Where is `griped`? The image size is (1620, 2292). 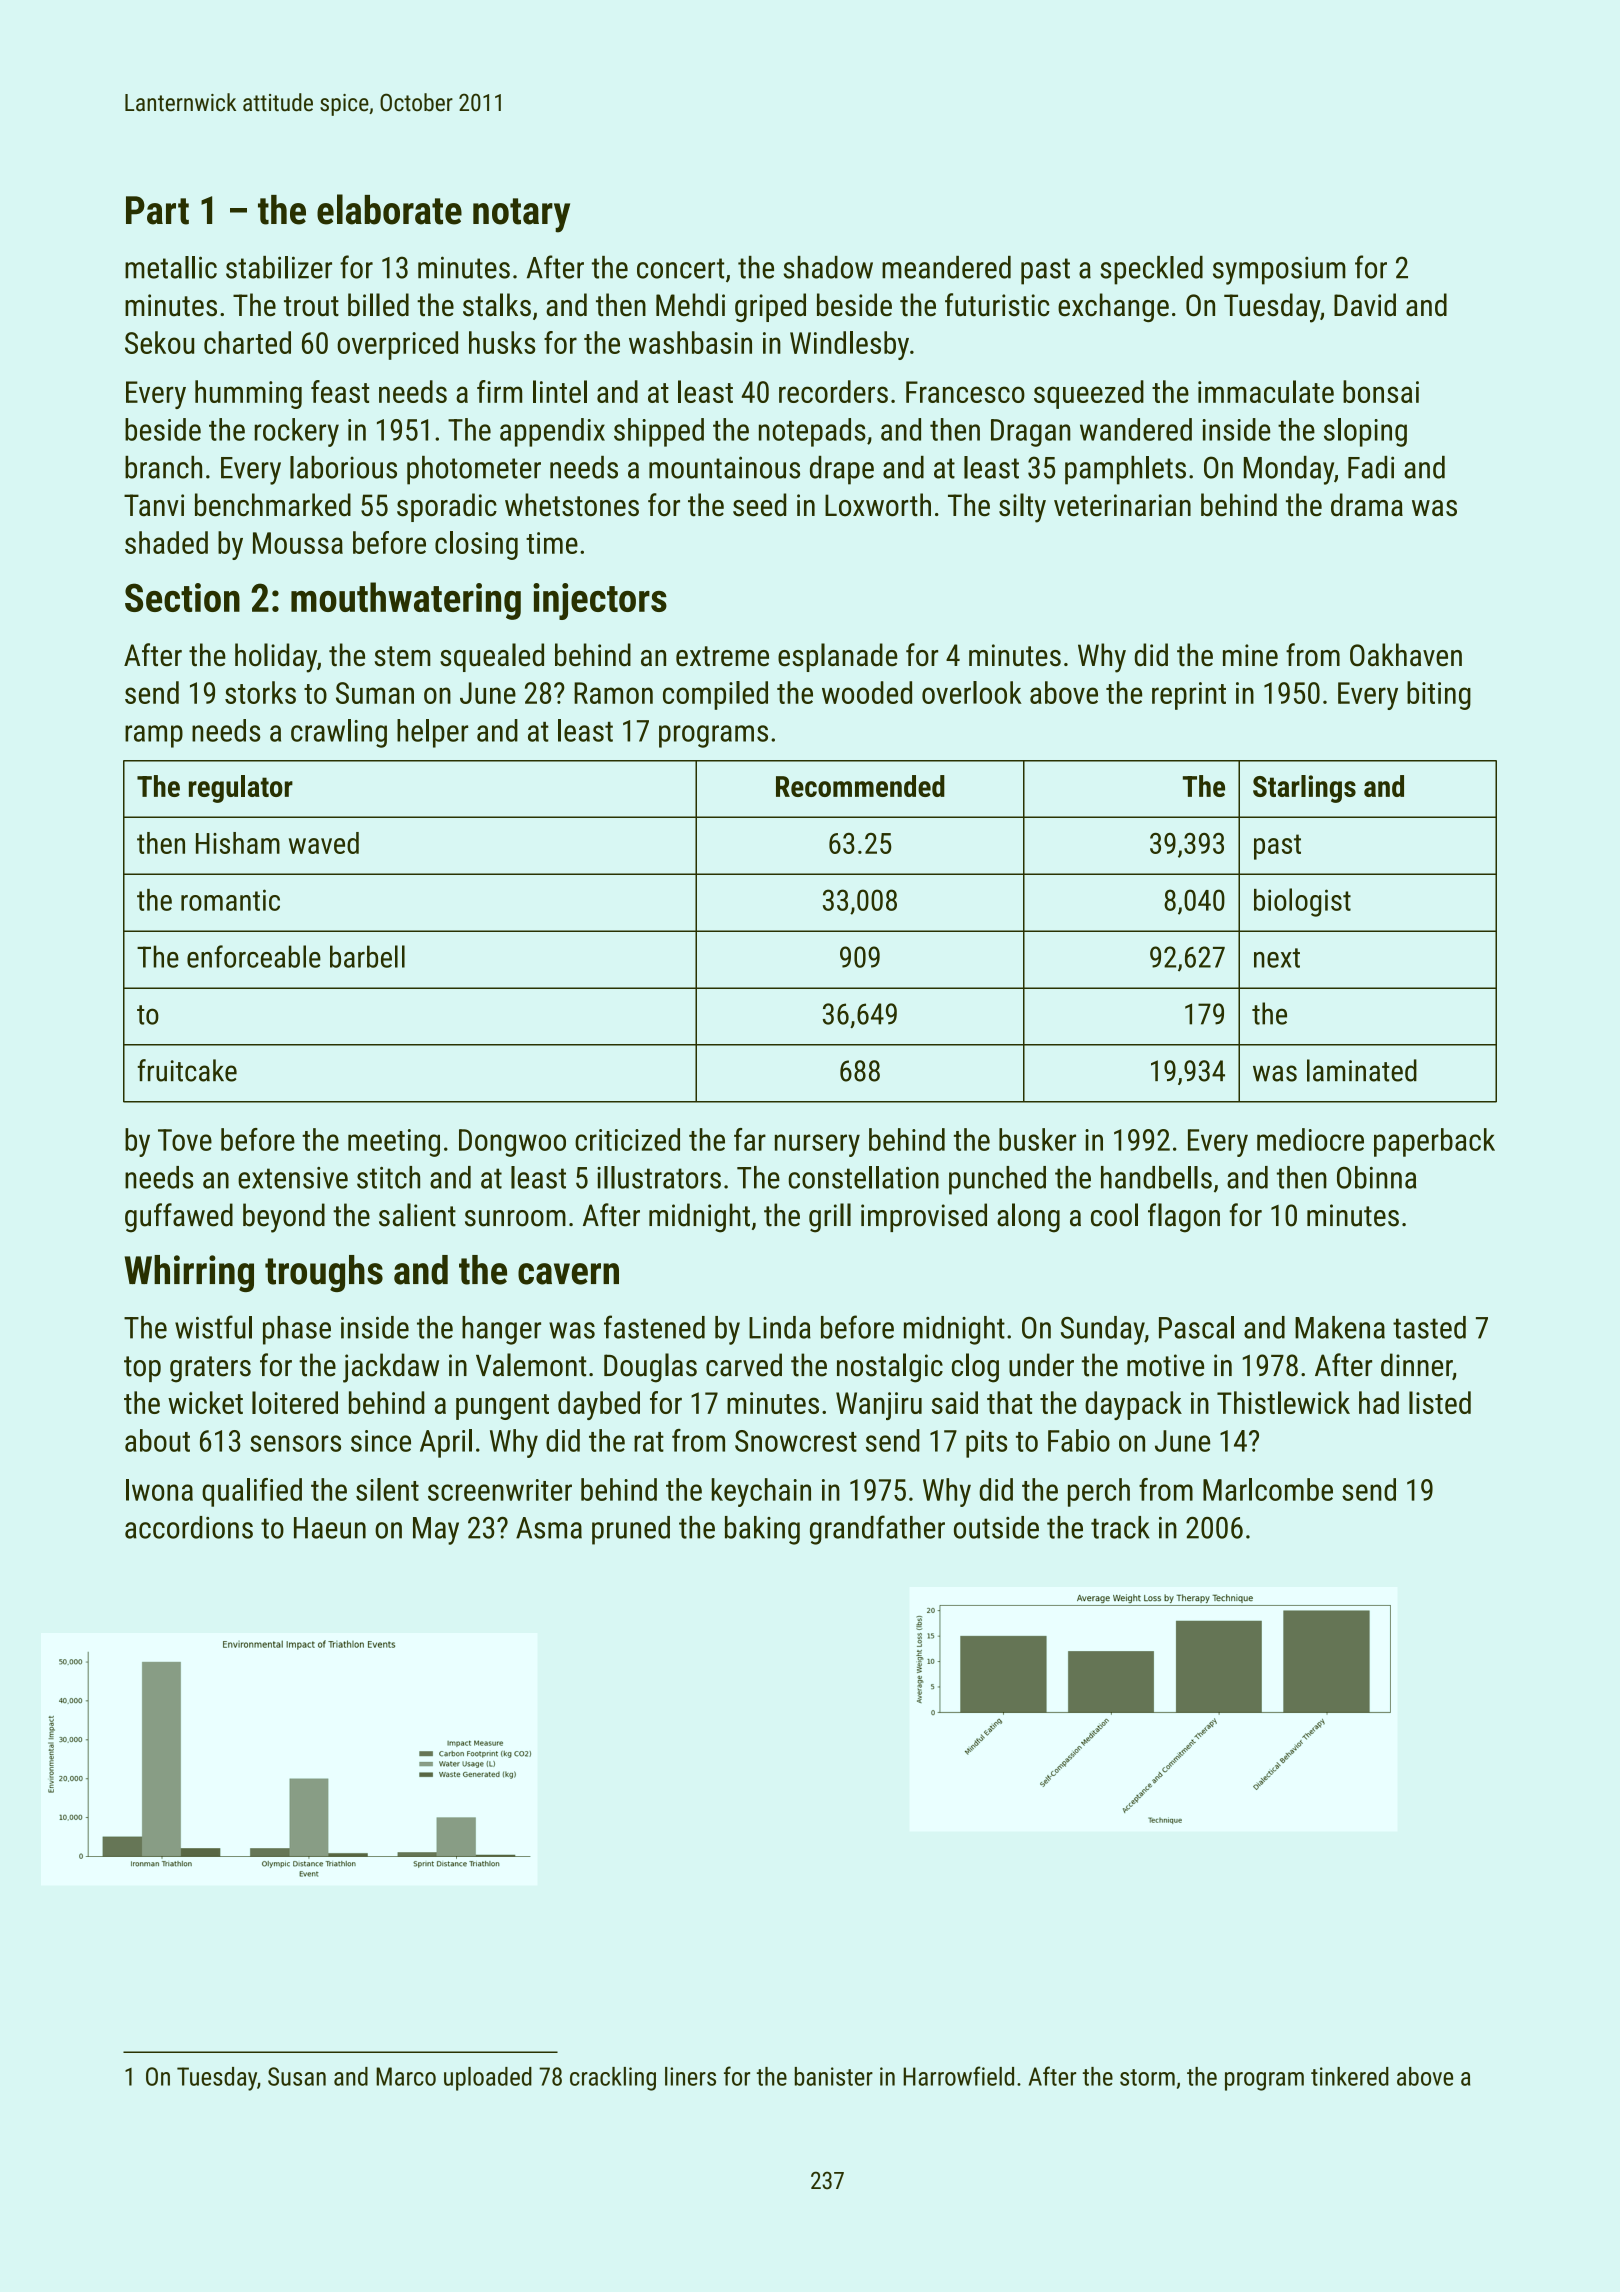
griped is located at coordinates (770, 307).
